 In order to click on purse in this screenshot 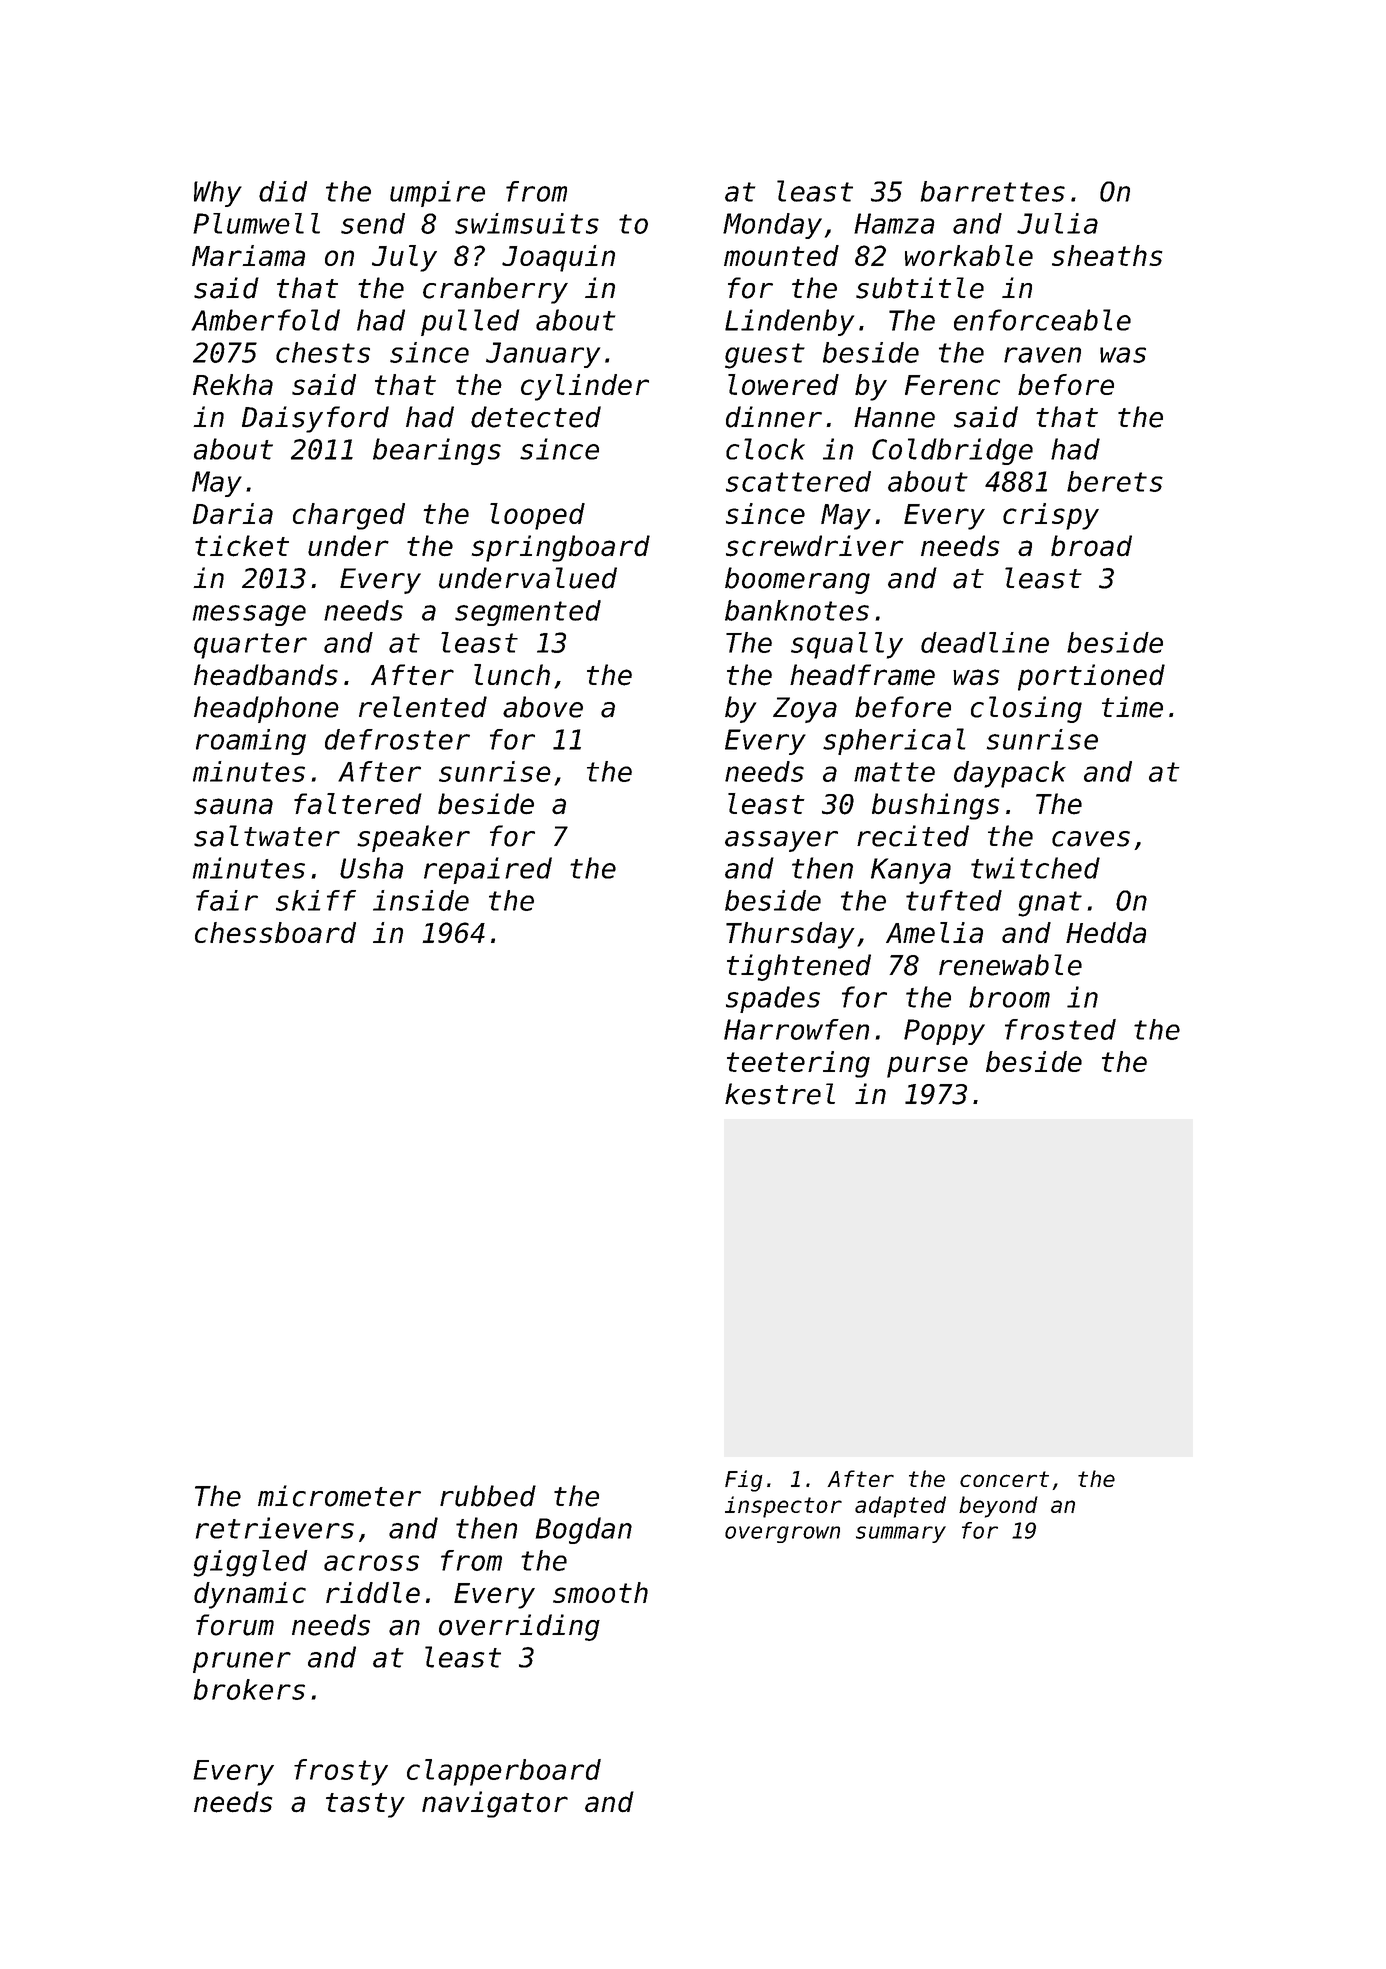, I will do `click(927, 1067)`.
